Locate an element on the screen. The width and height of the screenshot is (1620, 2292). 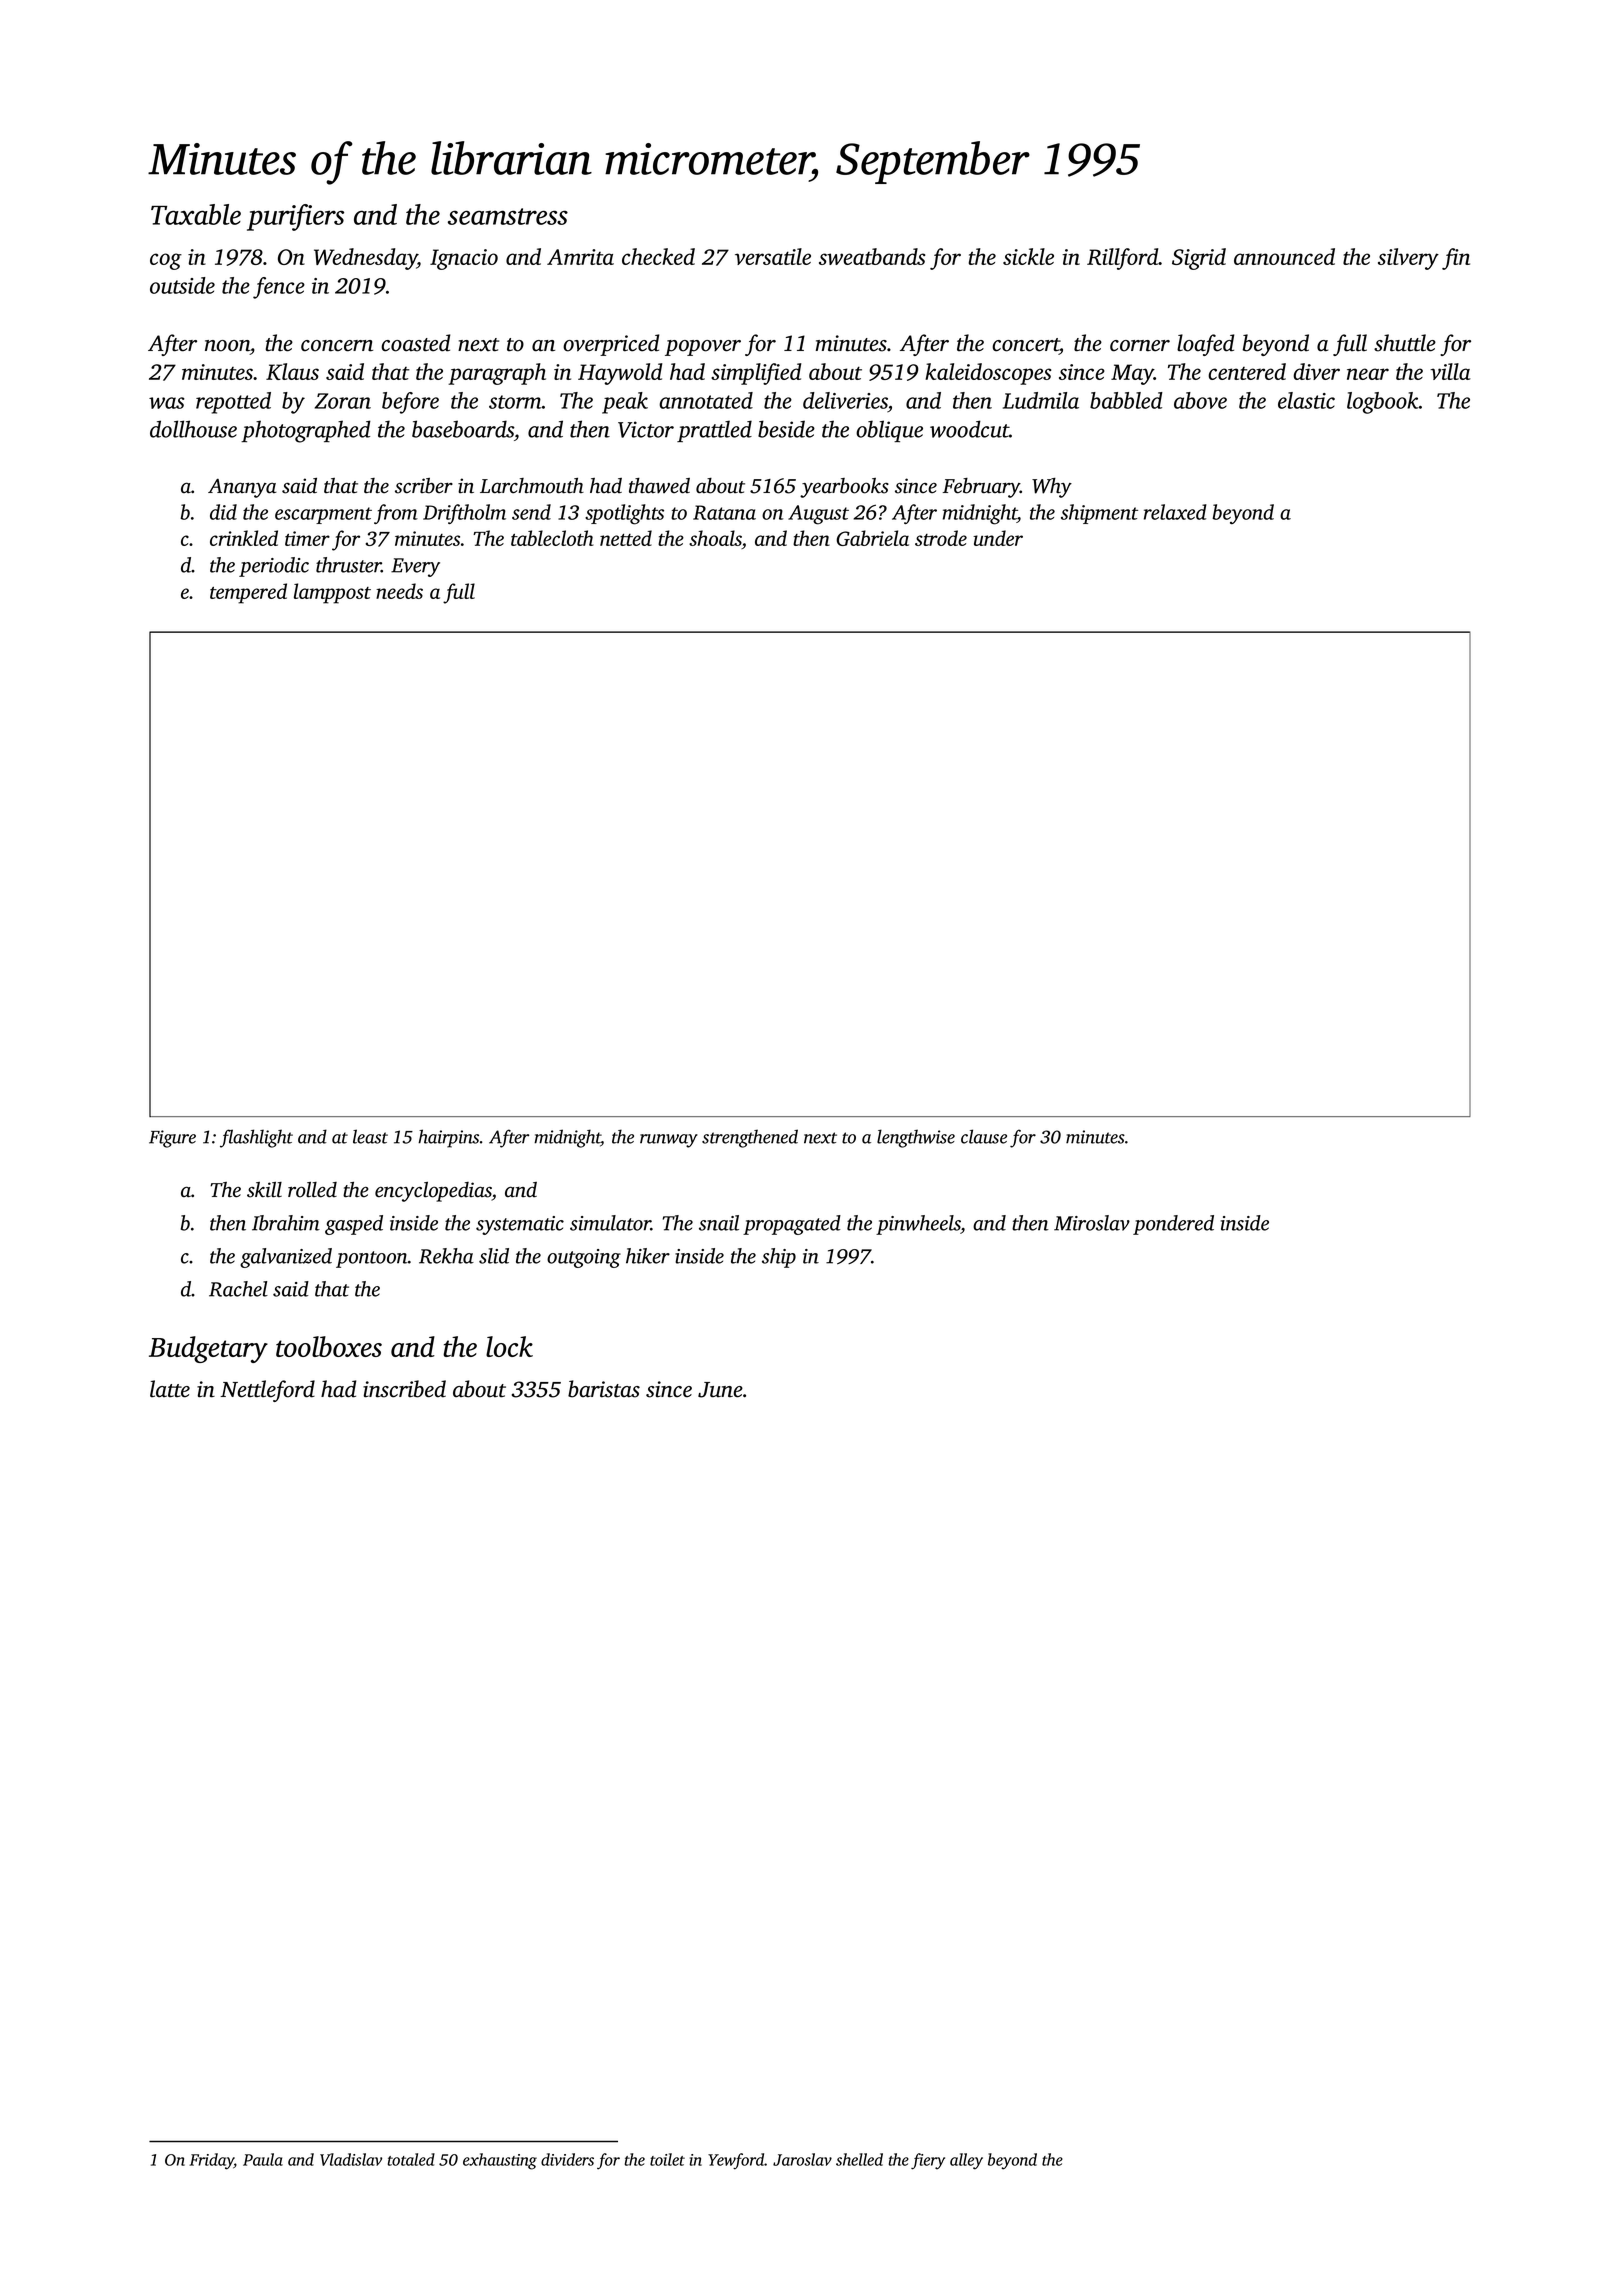
Vladislav is located at coordinates (351, 2159).
